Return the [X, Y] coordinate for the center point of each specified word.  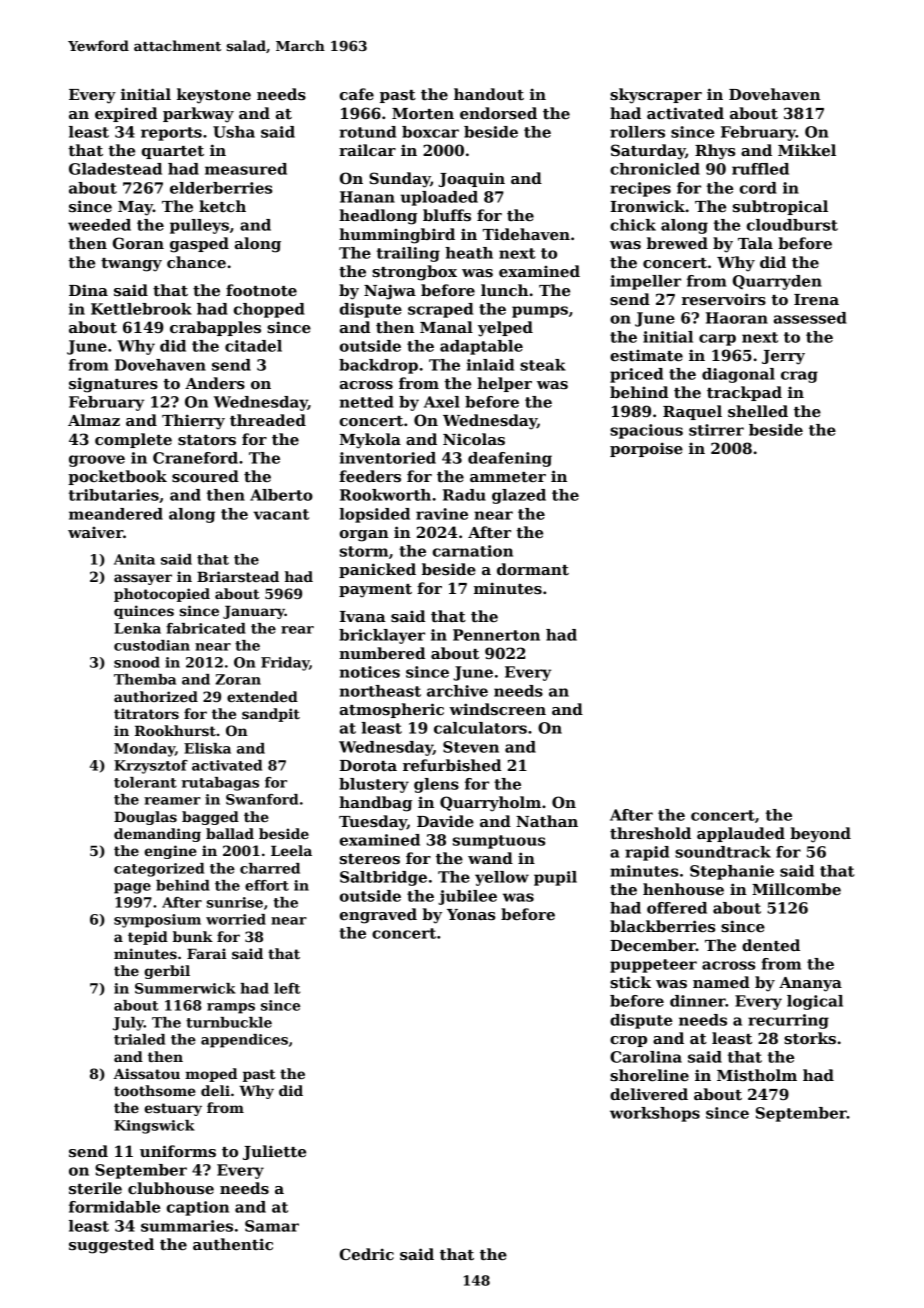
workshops [655, 1114]
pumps [540, 312]
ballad [230, 833]
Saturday [648, 152]
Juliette [274, 1152]
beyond [820, 835]
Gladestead [115, 169]
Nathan [547, 821]
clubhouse [171, 1188]
